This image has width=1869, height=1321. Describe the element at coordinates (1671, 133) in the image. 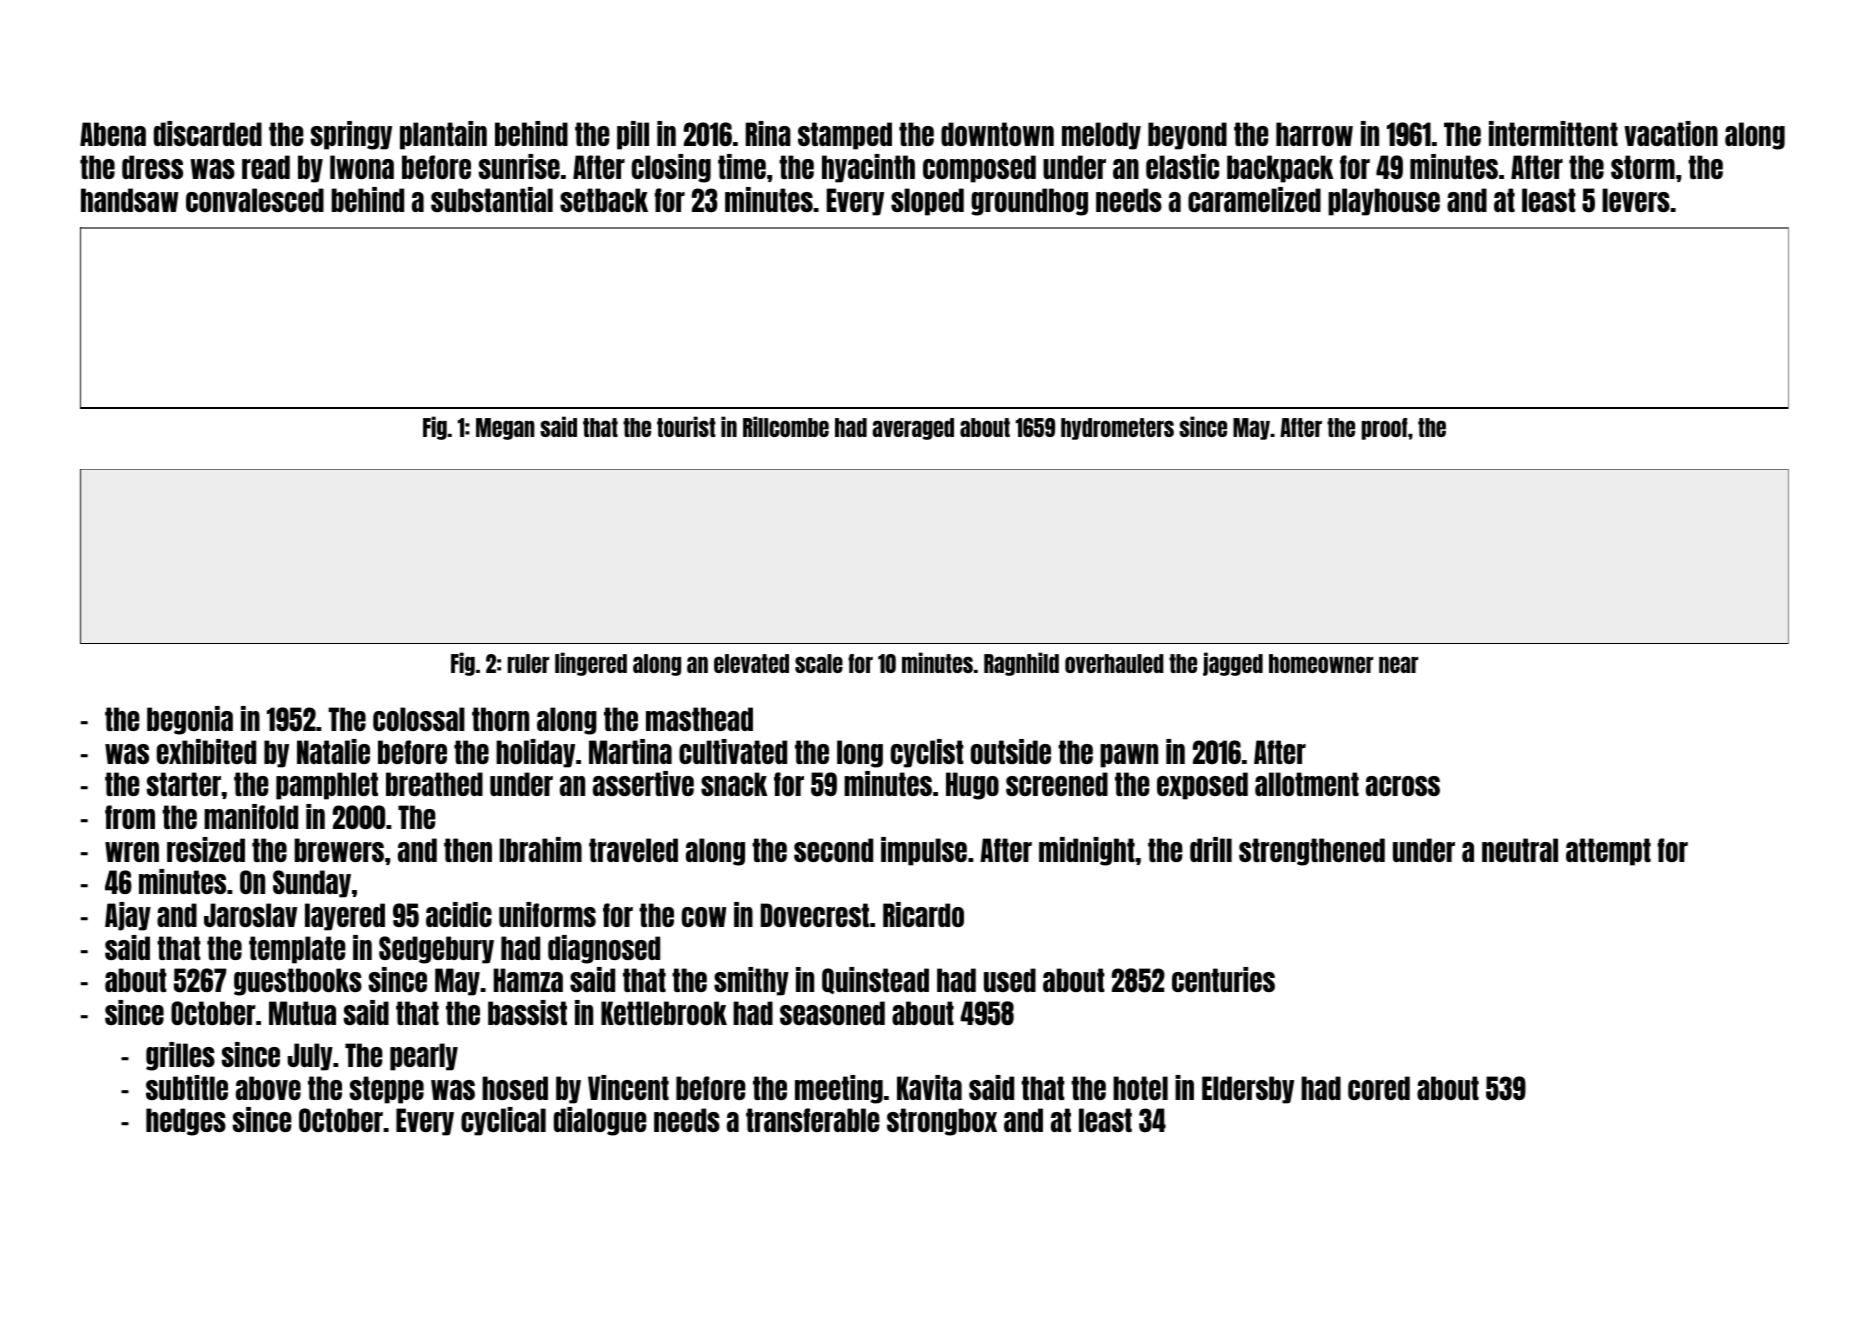

I see `vacation` at that location.
